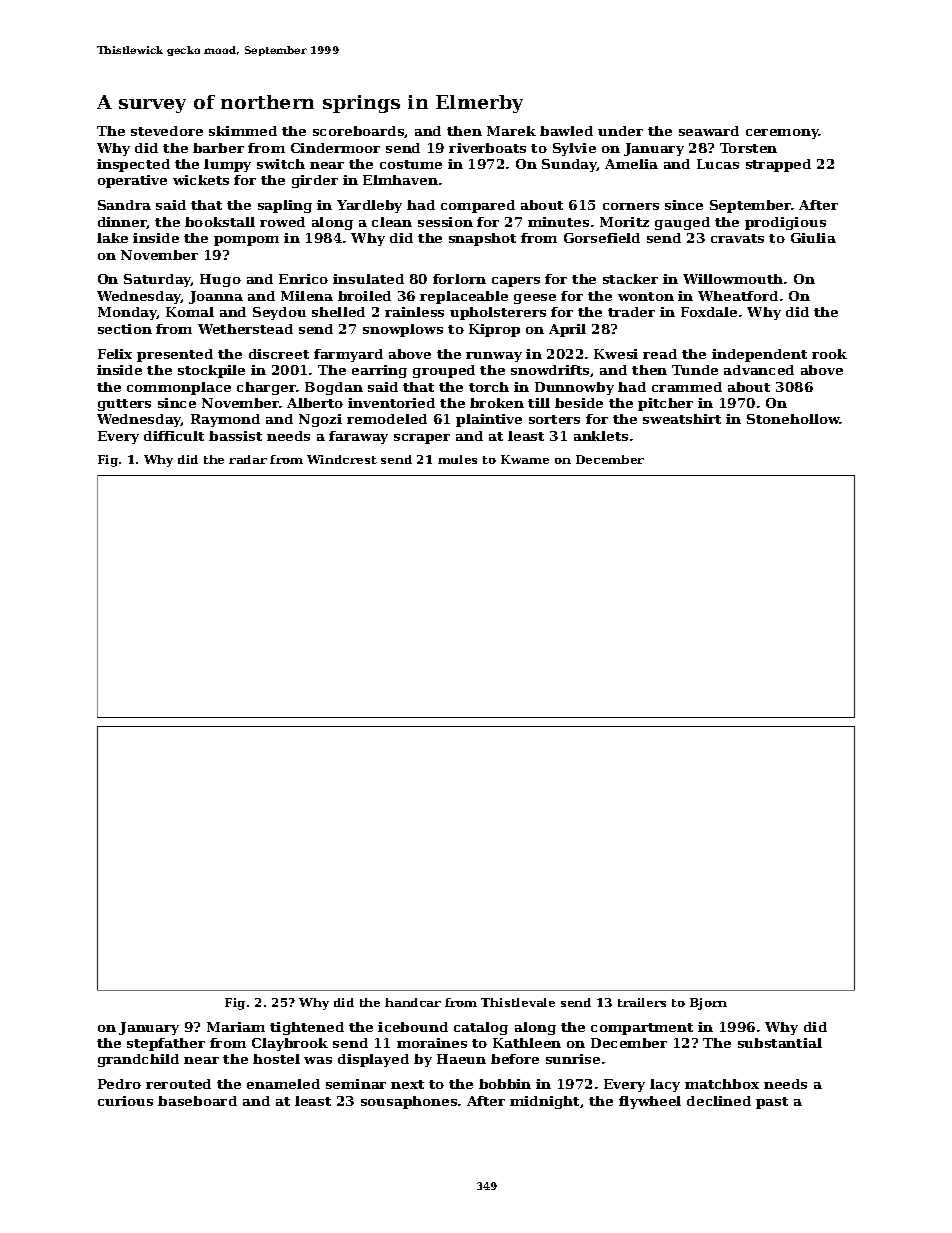 Image resolution: width=952 pixels, height=1233 pixels. I want to click on scoreboards, so click(359, 132).
